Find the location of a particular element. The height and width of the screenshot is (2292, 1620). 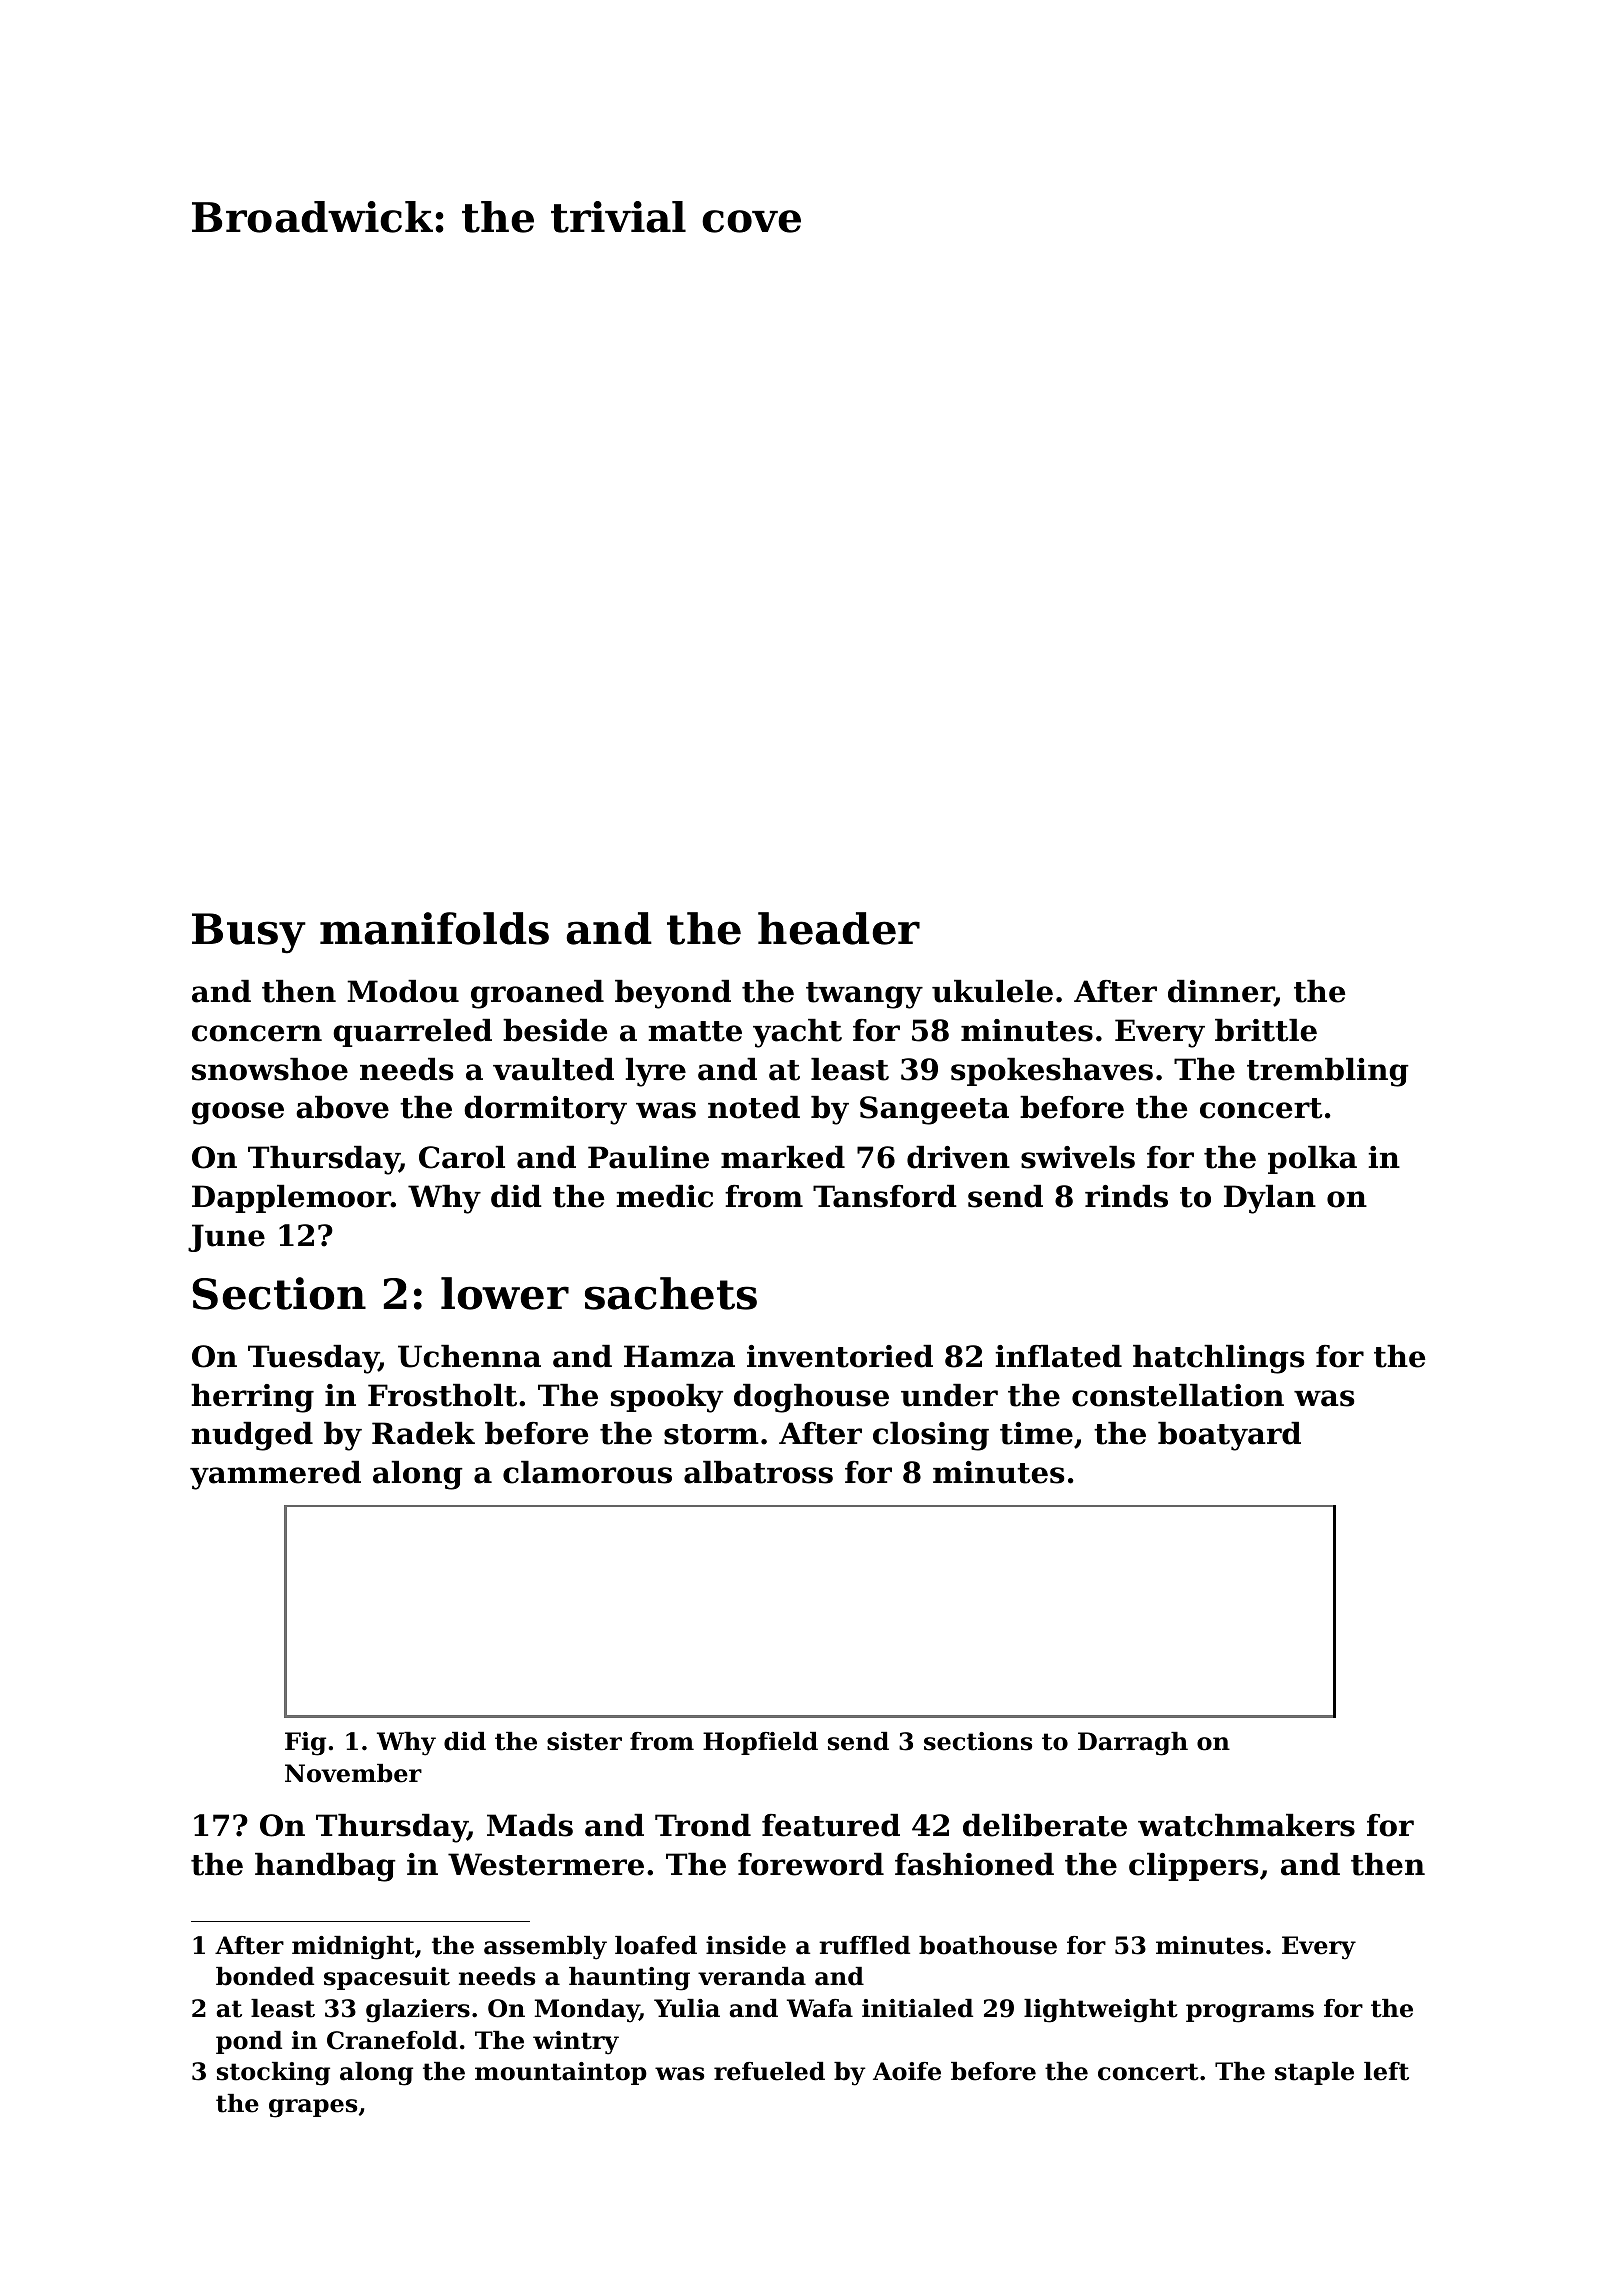

yammered is located at coordinates (275, 1475).
